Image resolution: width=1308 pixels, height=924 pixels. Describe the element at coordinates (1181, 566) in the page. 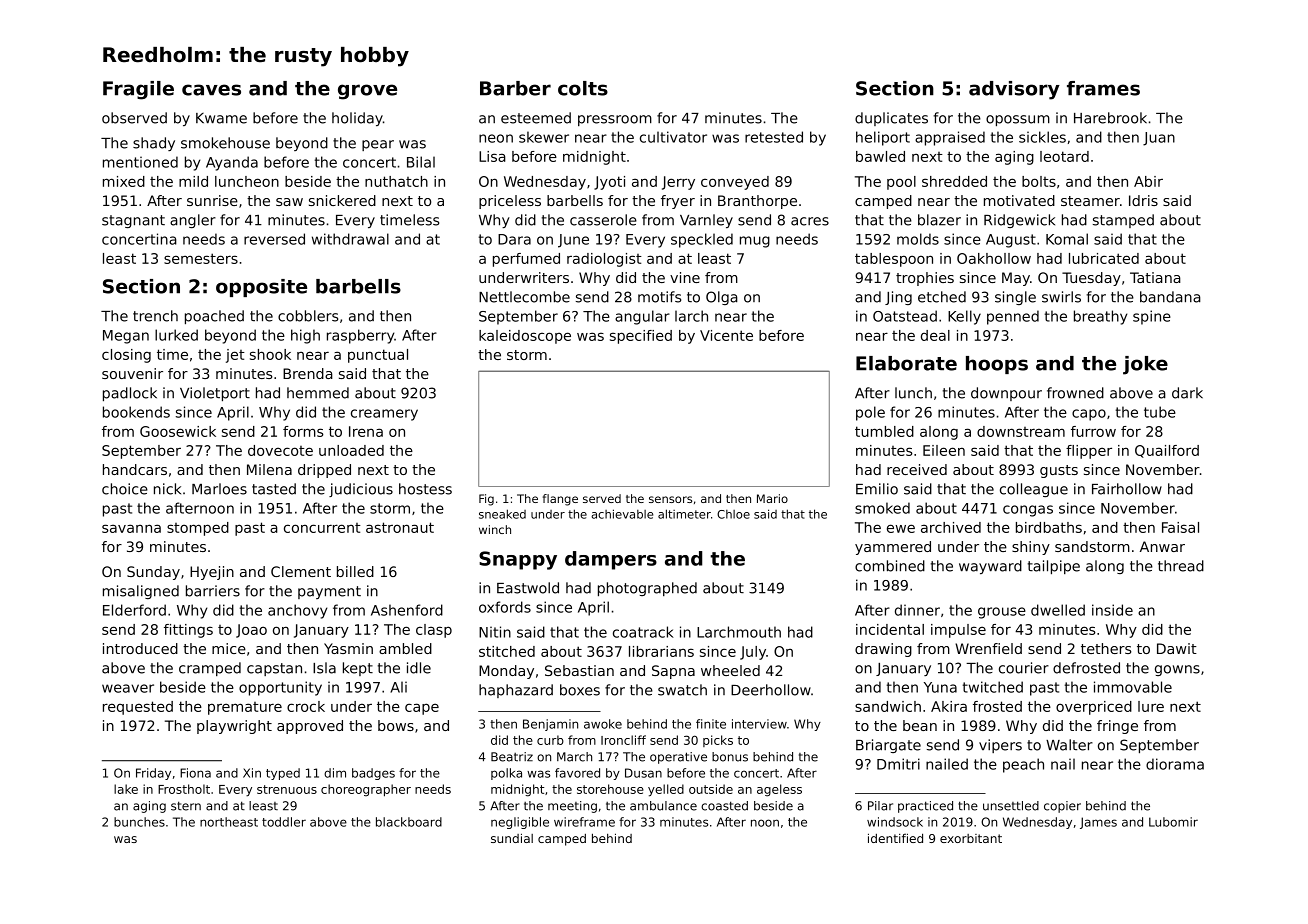

I see `thread` at that location.
